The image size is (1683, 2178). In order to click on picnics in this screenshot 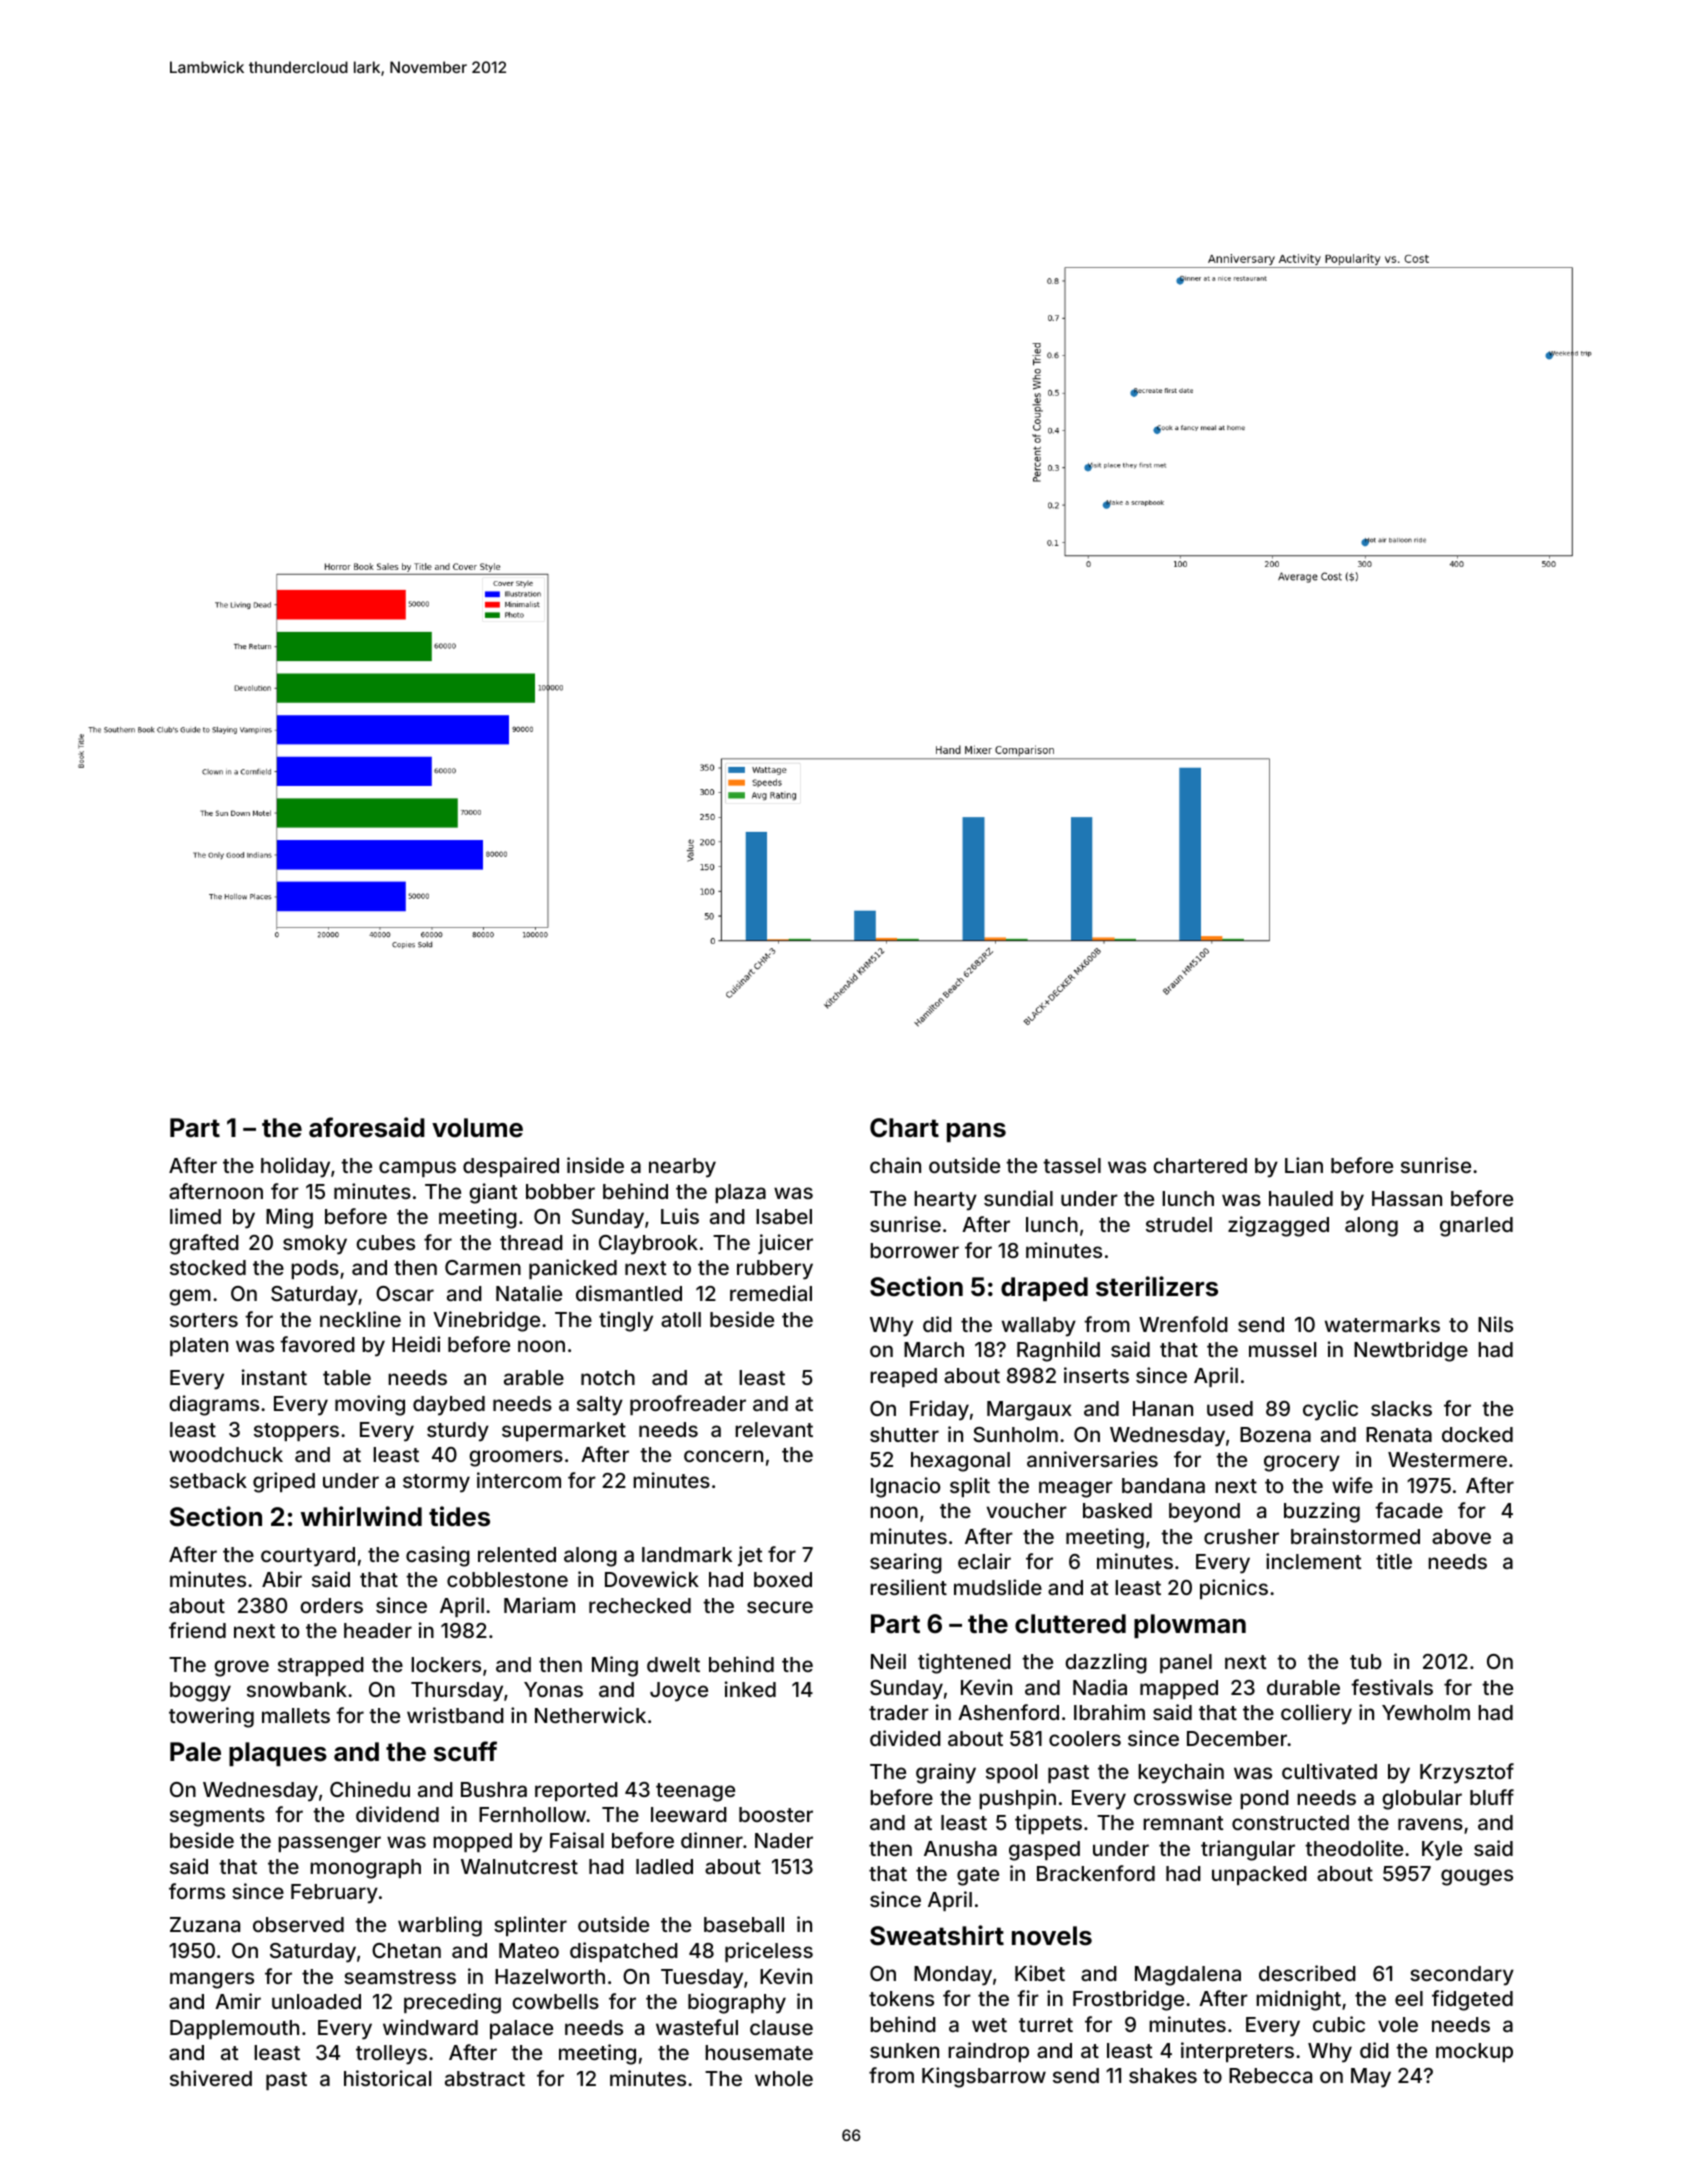, I will do `click(1234, 1589)`.
